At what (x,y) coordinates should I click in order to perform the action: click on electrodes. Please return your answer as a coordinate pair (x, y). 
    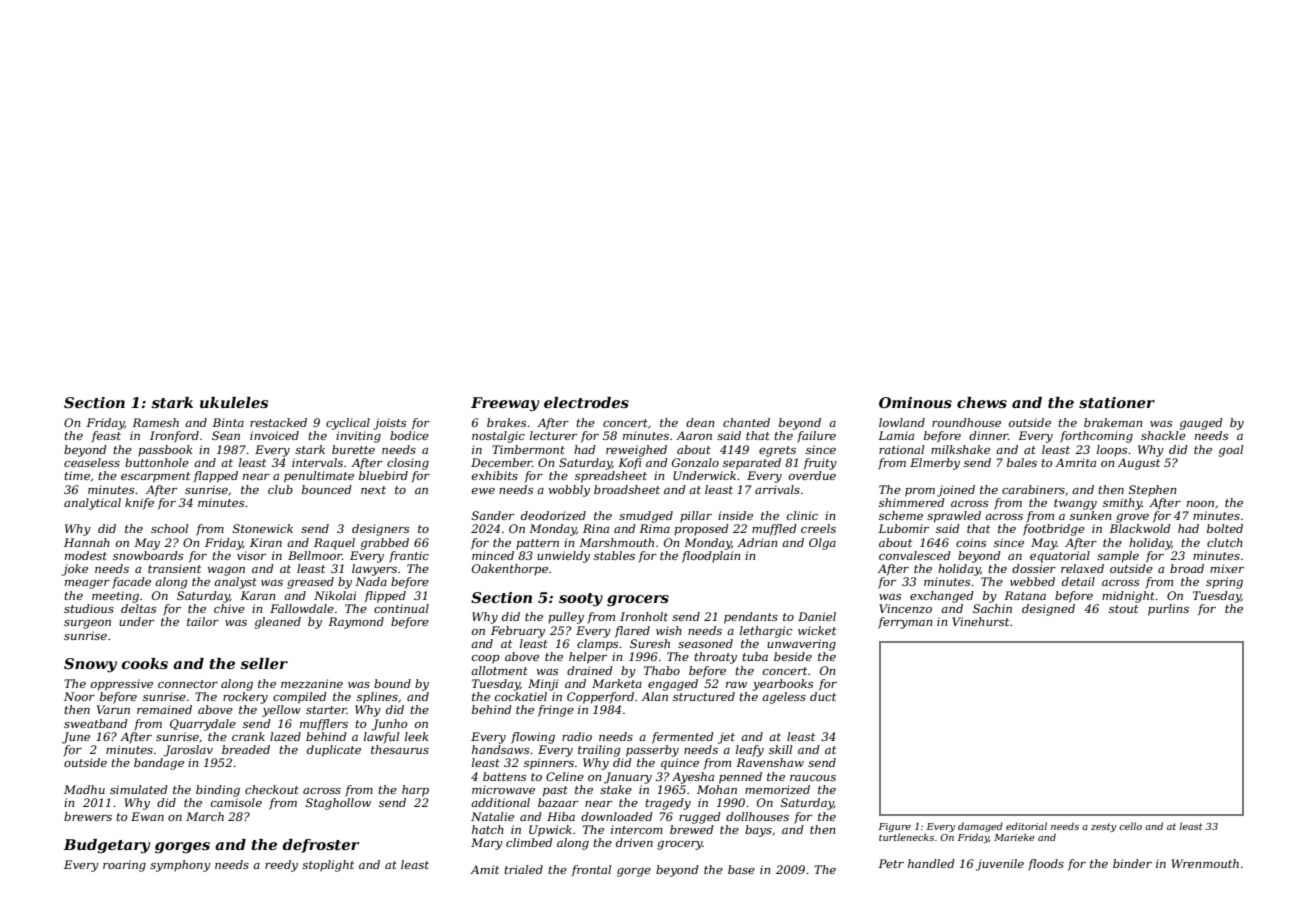
    Looking at the image, I should click on (586, 402).
